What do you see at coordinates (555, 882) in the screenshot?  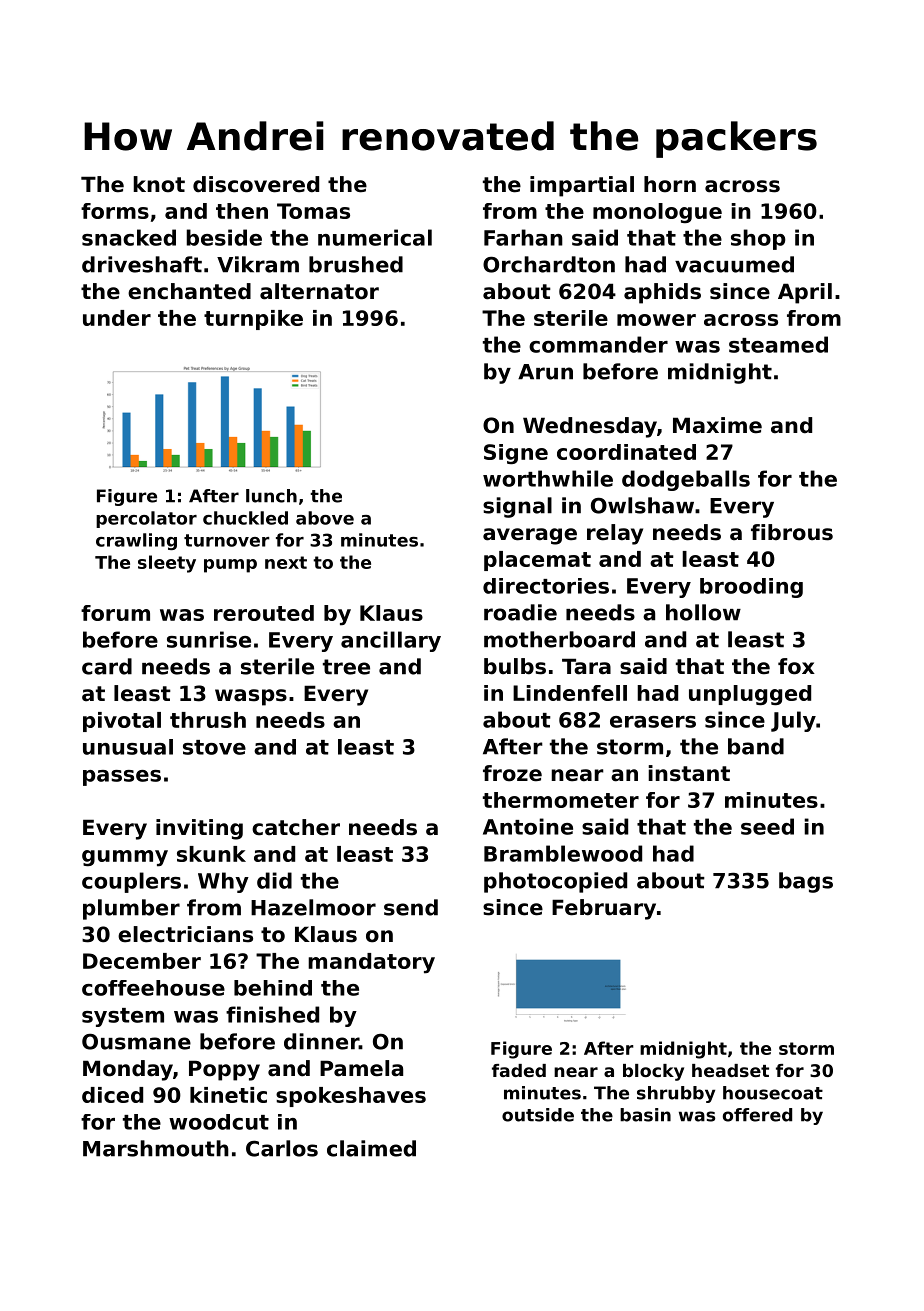 I see `photocopied` at bounding box center [555, 882].
